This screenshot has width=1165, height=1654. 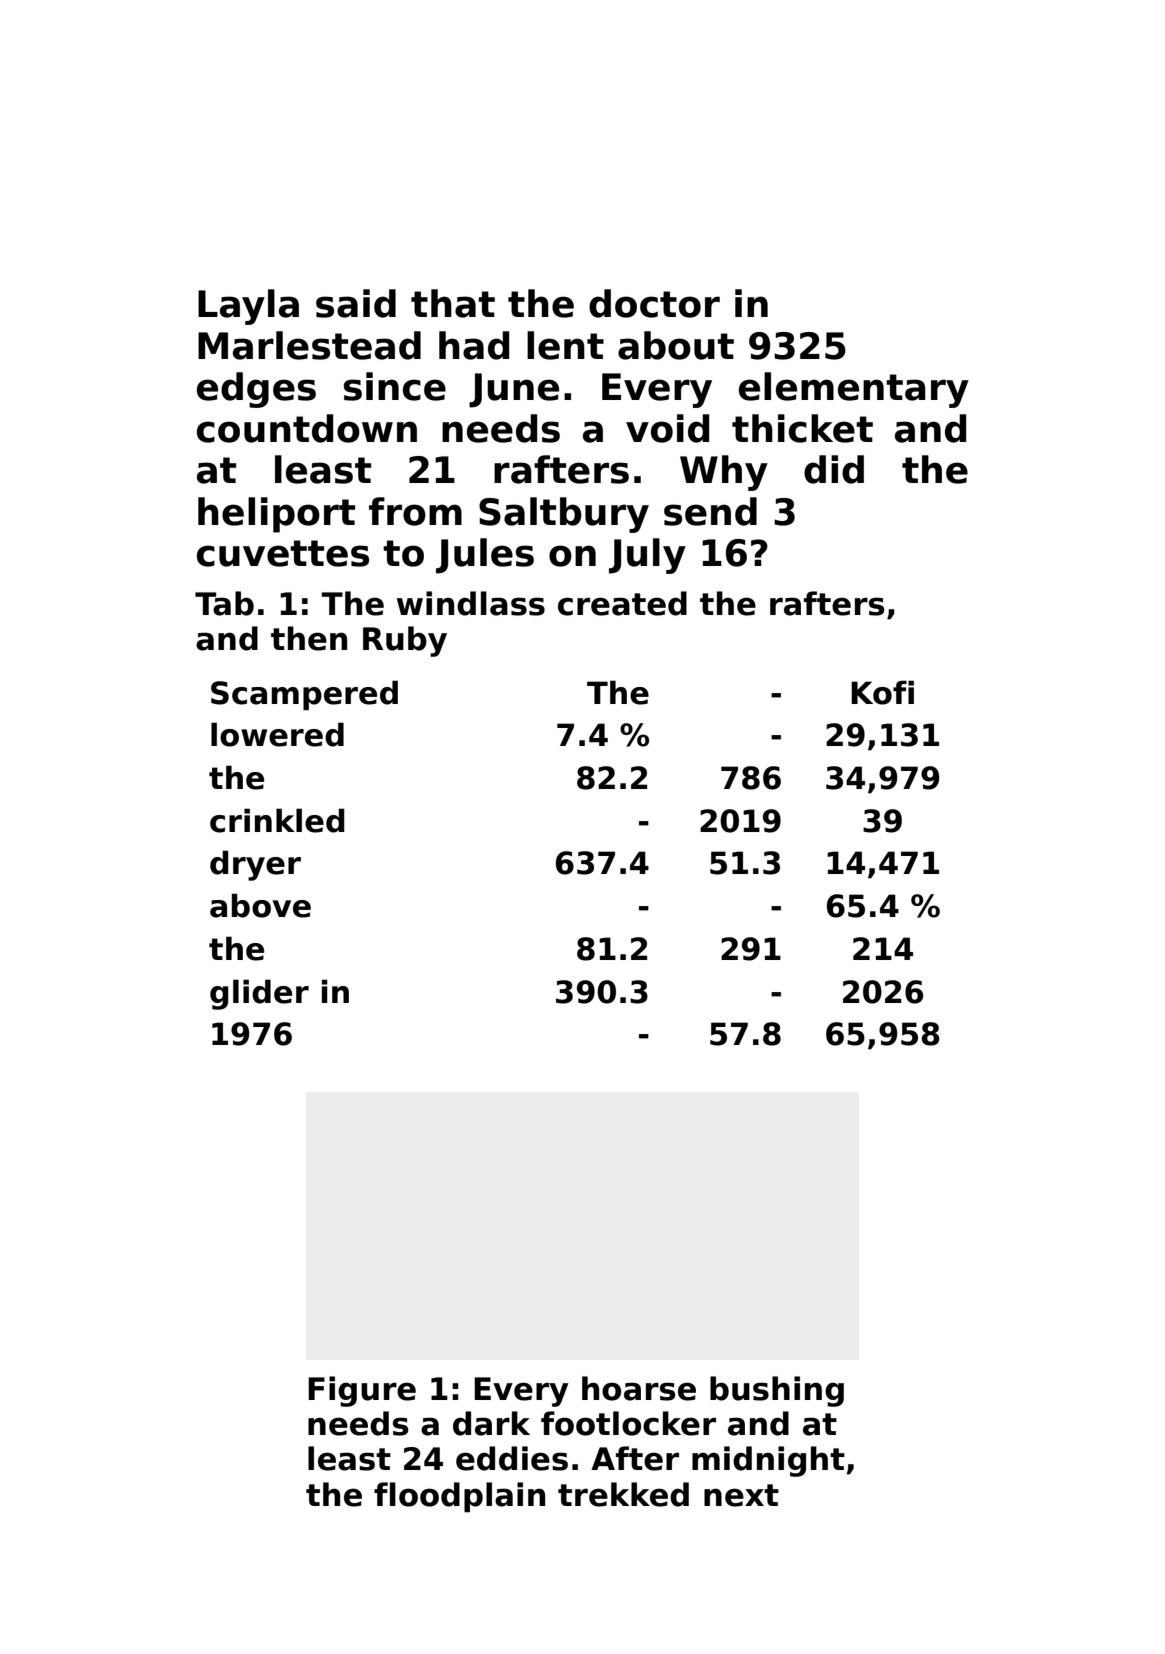 I want to click on heliport, so click(x=276, y=515).
